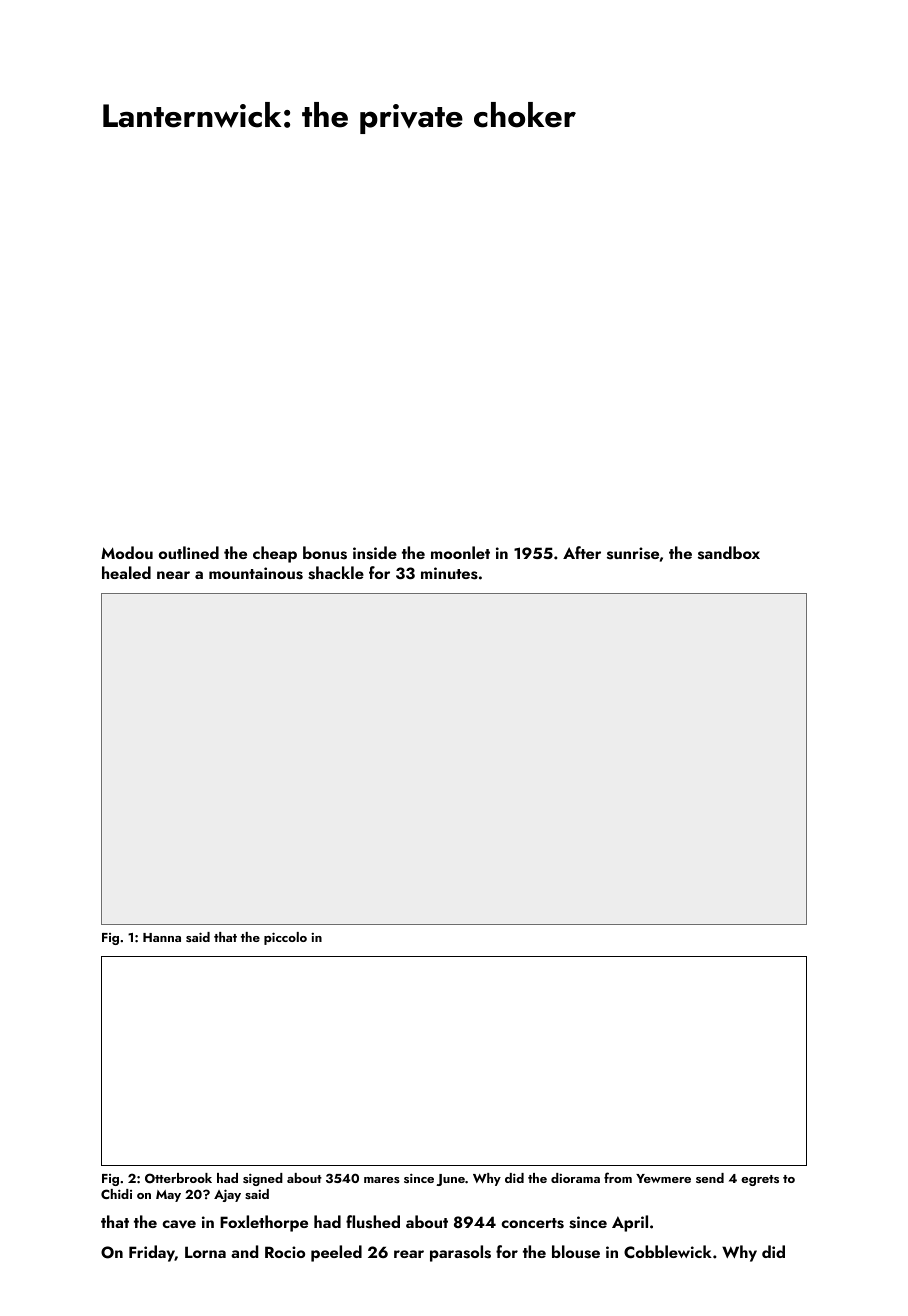  What do you see at coordinates (336, 573) in the page?
I see `shackle` at bounding box center [336, 573].
